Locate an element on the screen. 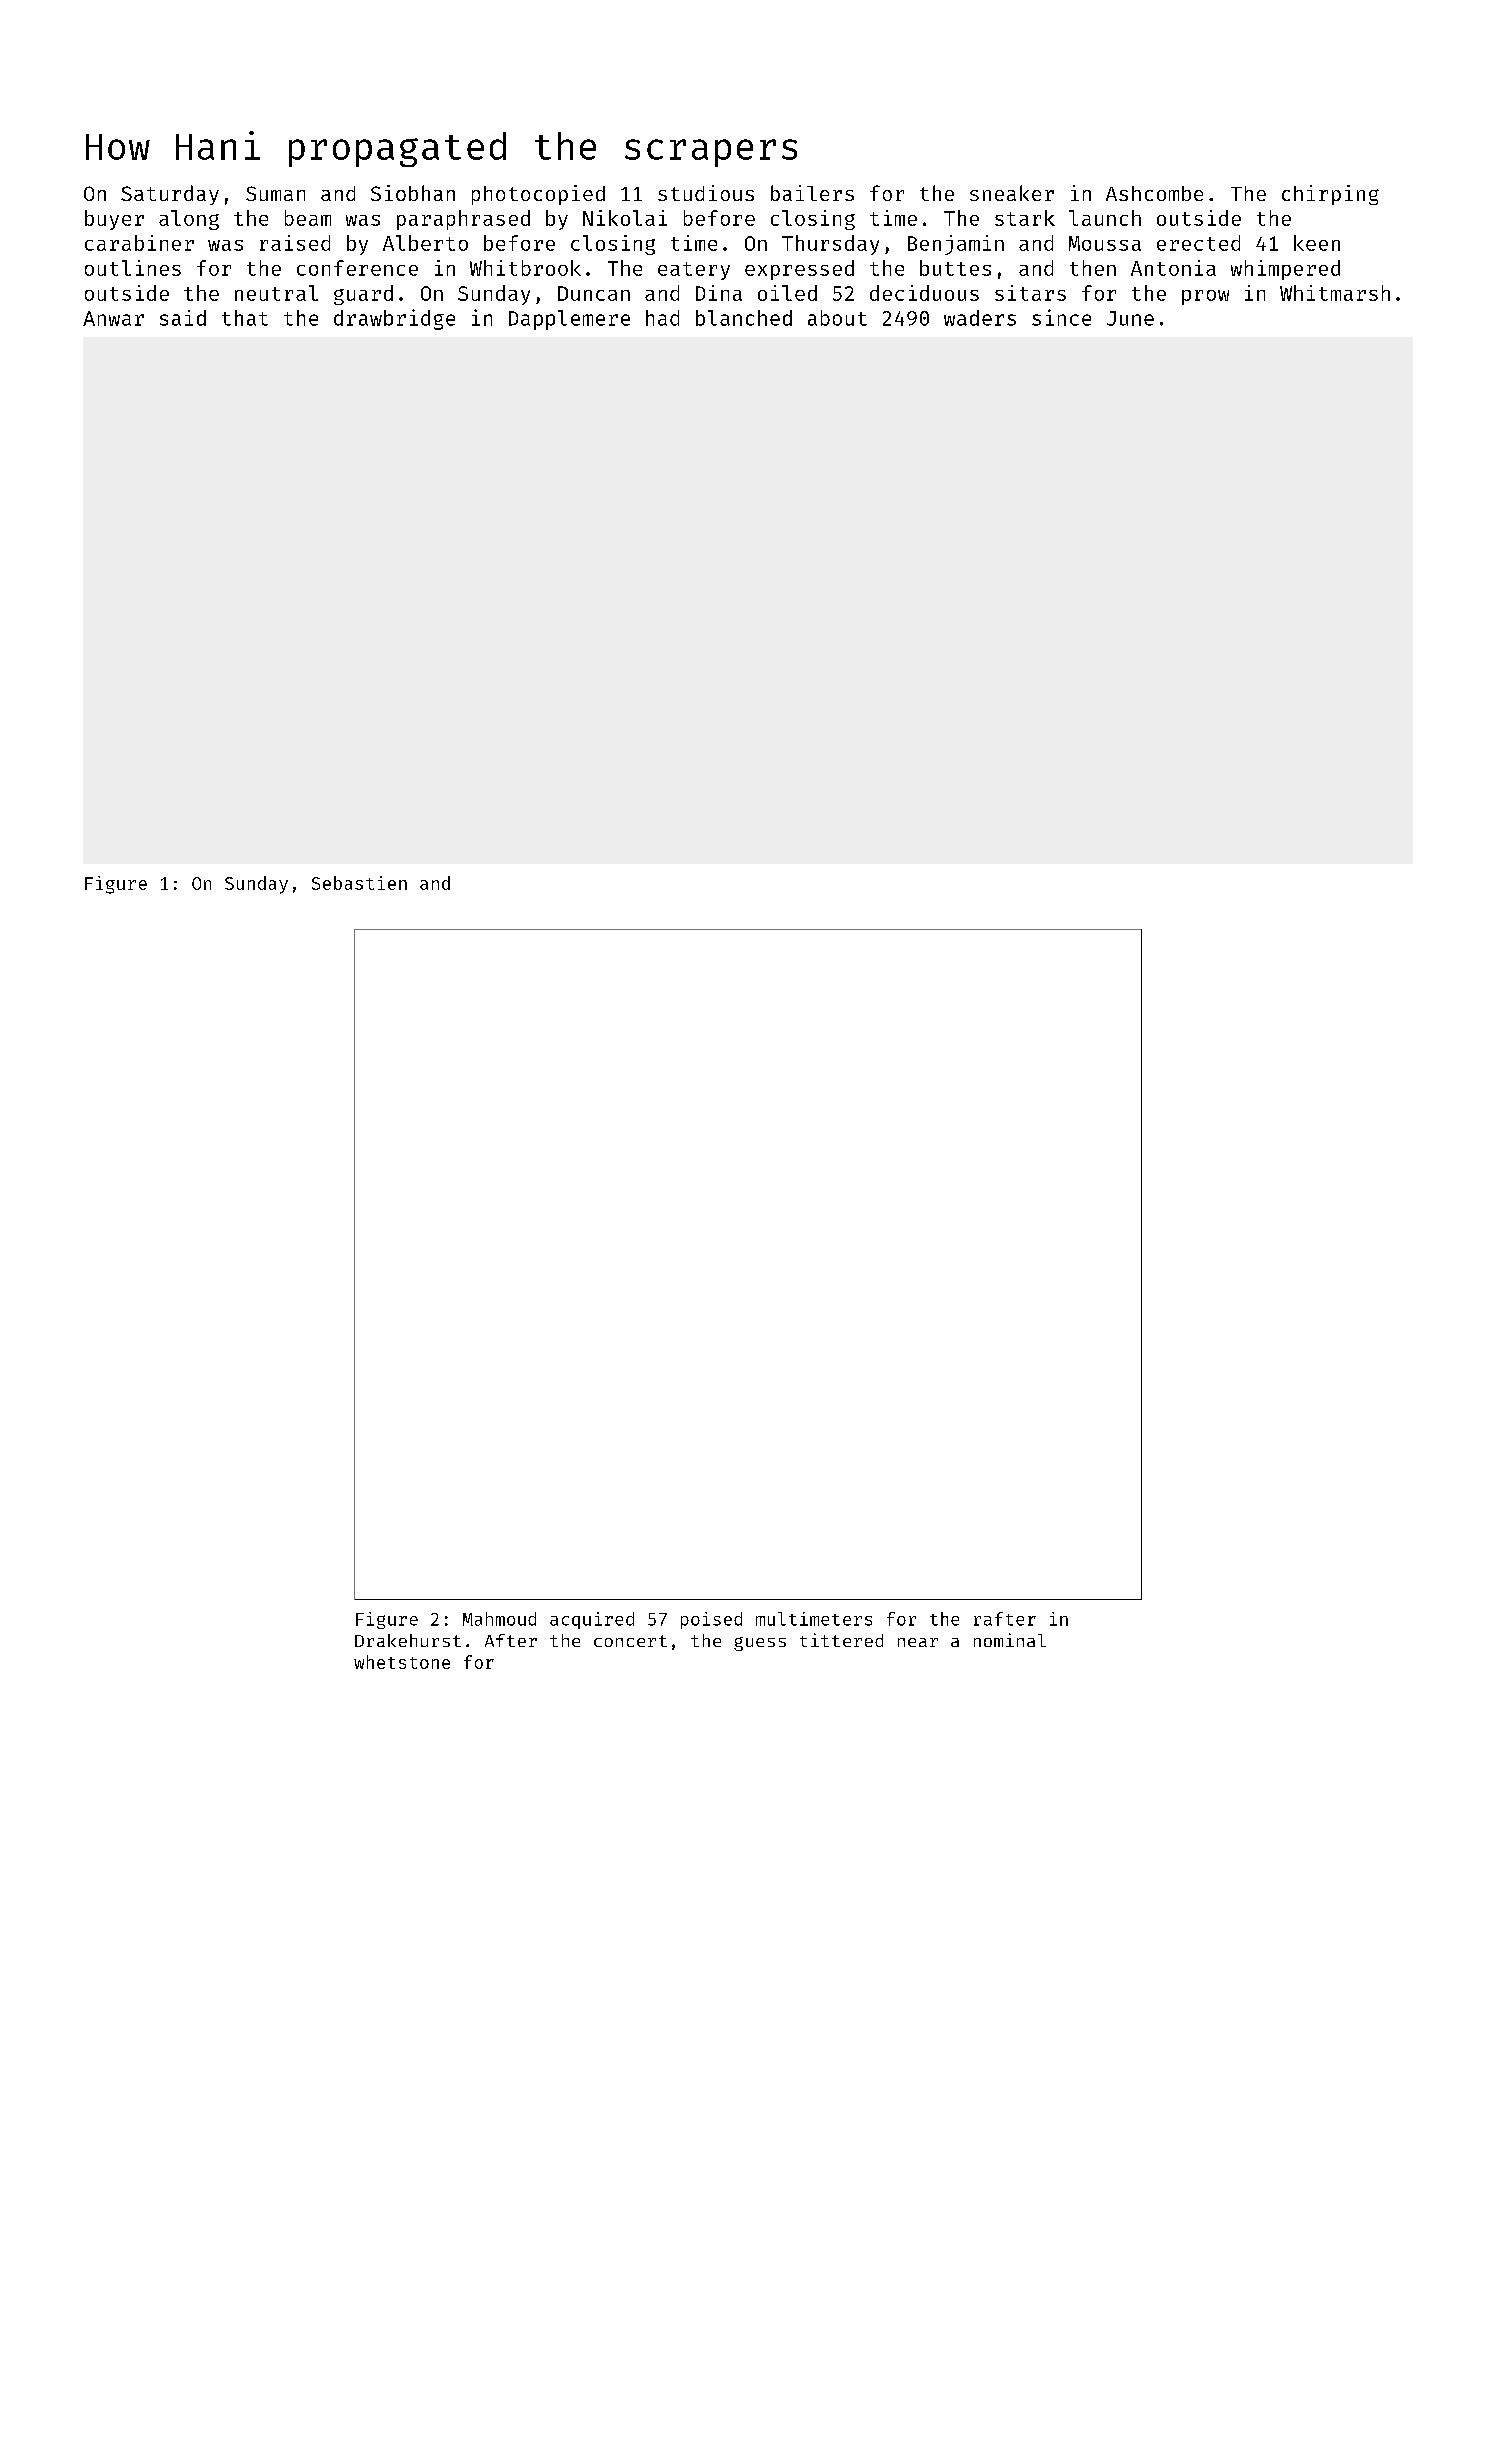  Saturday is located at coordinates (170, 195).
